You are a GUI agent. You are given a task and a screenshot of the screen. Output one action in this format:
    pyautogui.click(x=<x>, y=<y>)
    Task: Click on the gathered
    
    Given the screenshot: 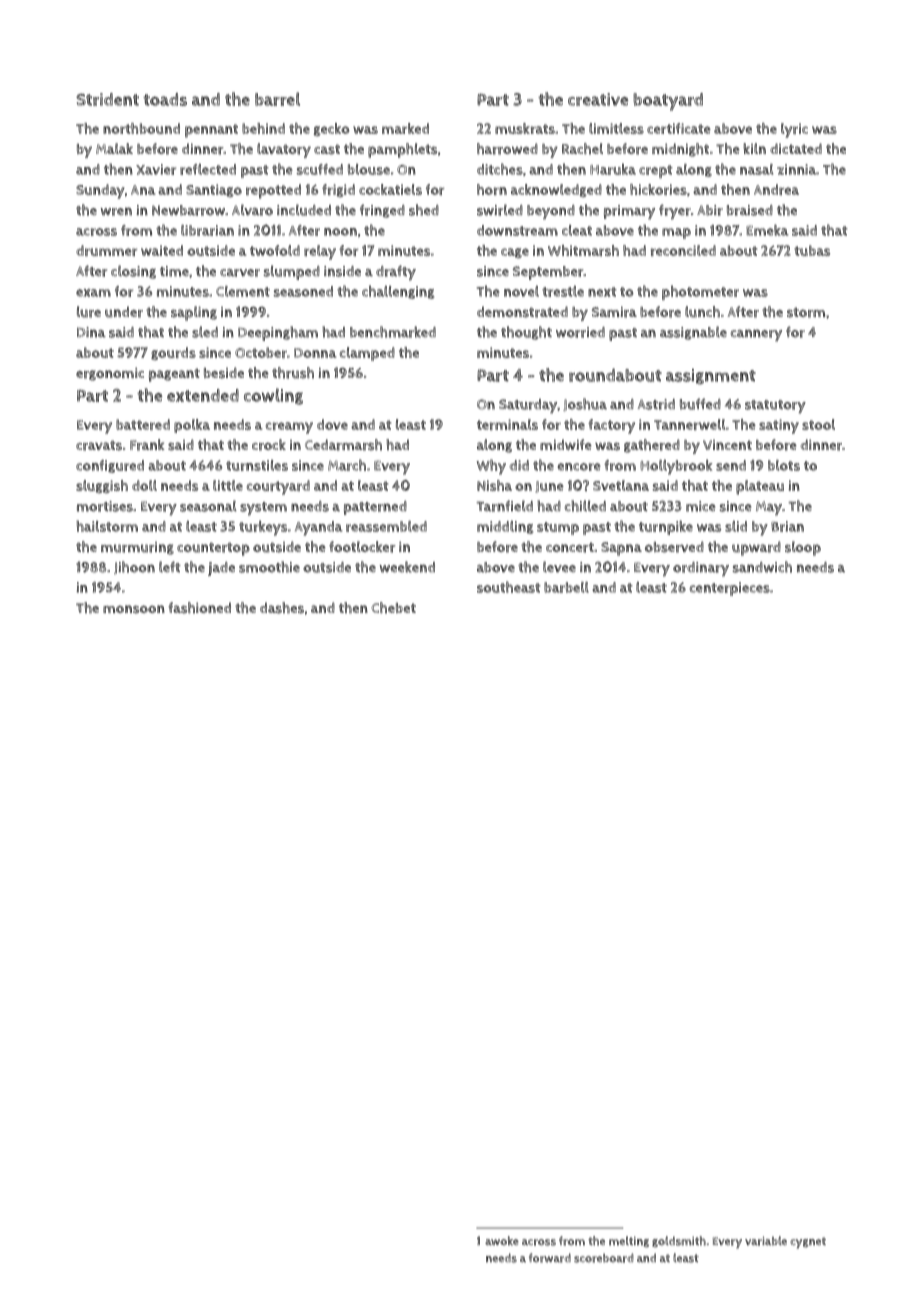 What is the action you would take?
    pyautogui.click(x=652, y=446)
